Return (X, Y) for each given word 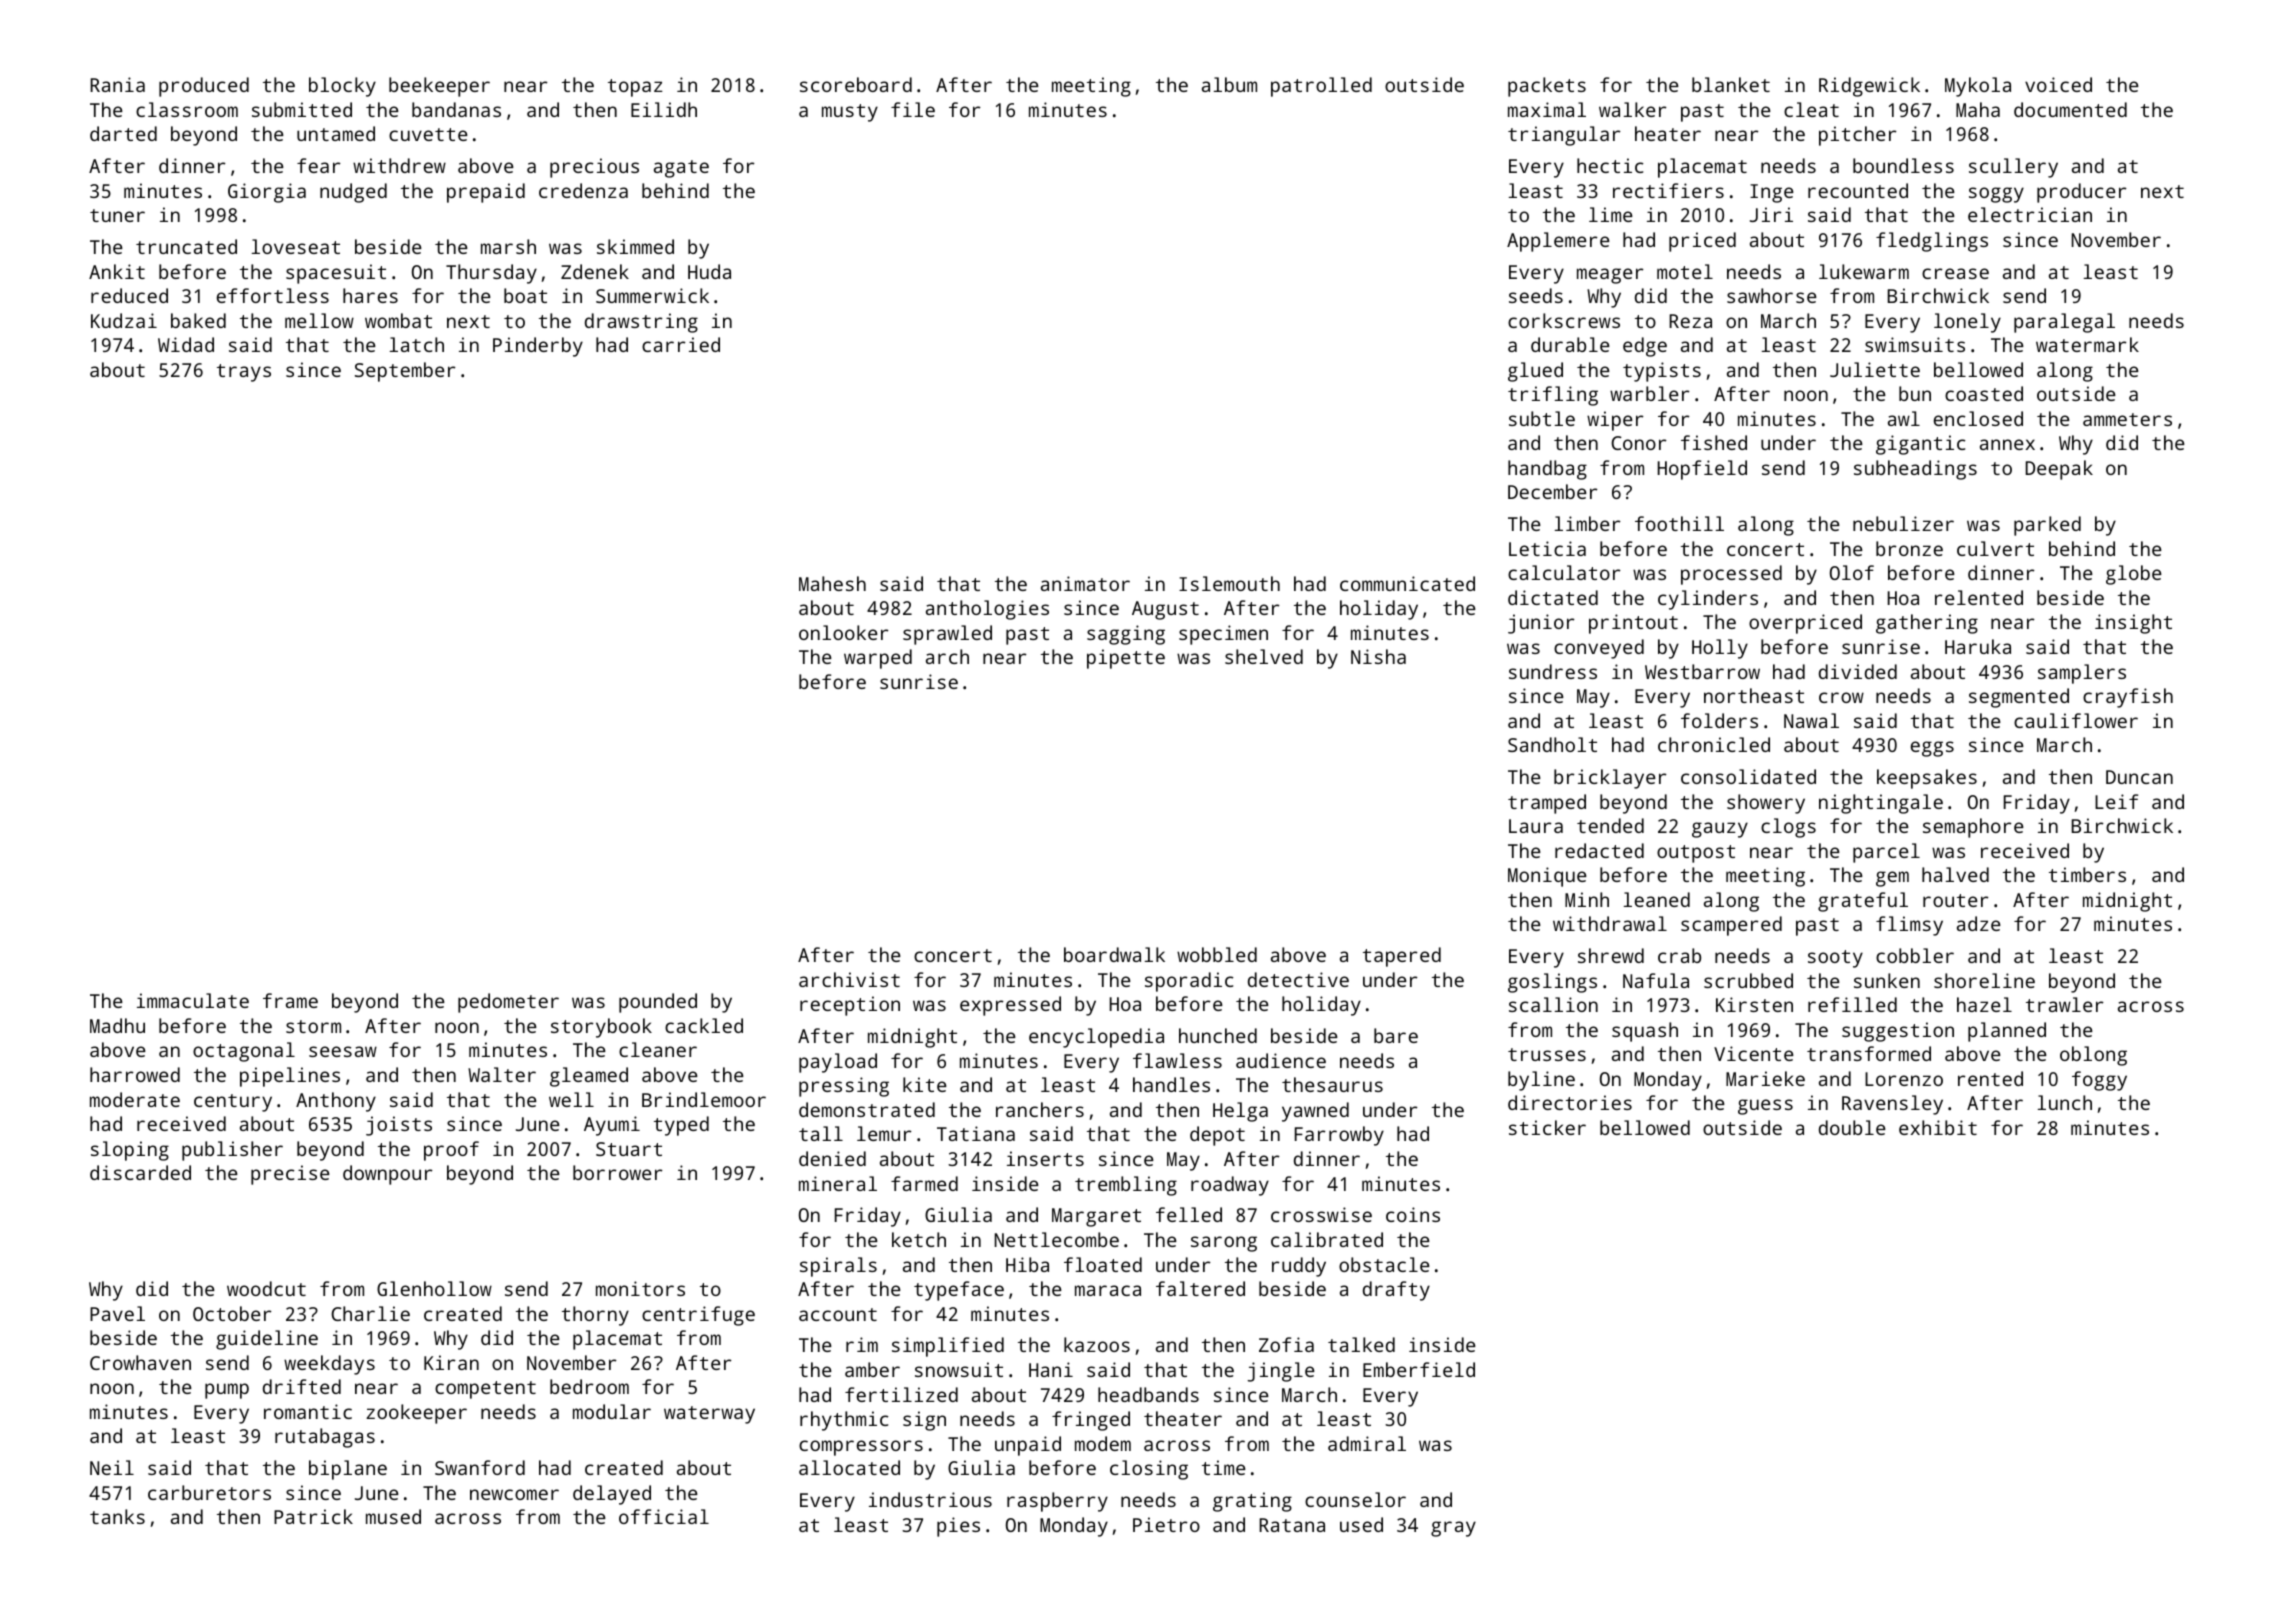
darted (123, 133)
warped (878, 659)
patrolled (1321, 87)
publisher (232, 1151)
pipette (1126, 659)
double (1852, 1127)
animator (1085, 583)
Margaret (1096, 1217)
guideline (267, 1340)
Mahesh (832, 583)
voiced (2058, 84)
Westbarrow (1702, 671)
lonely (1967, 323)
